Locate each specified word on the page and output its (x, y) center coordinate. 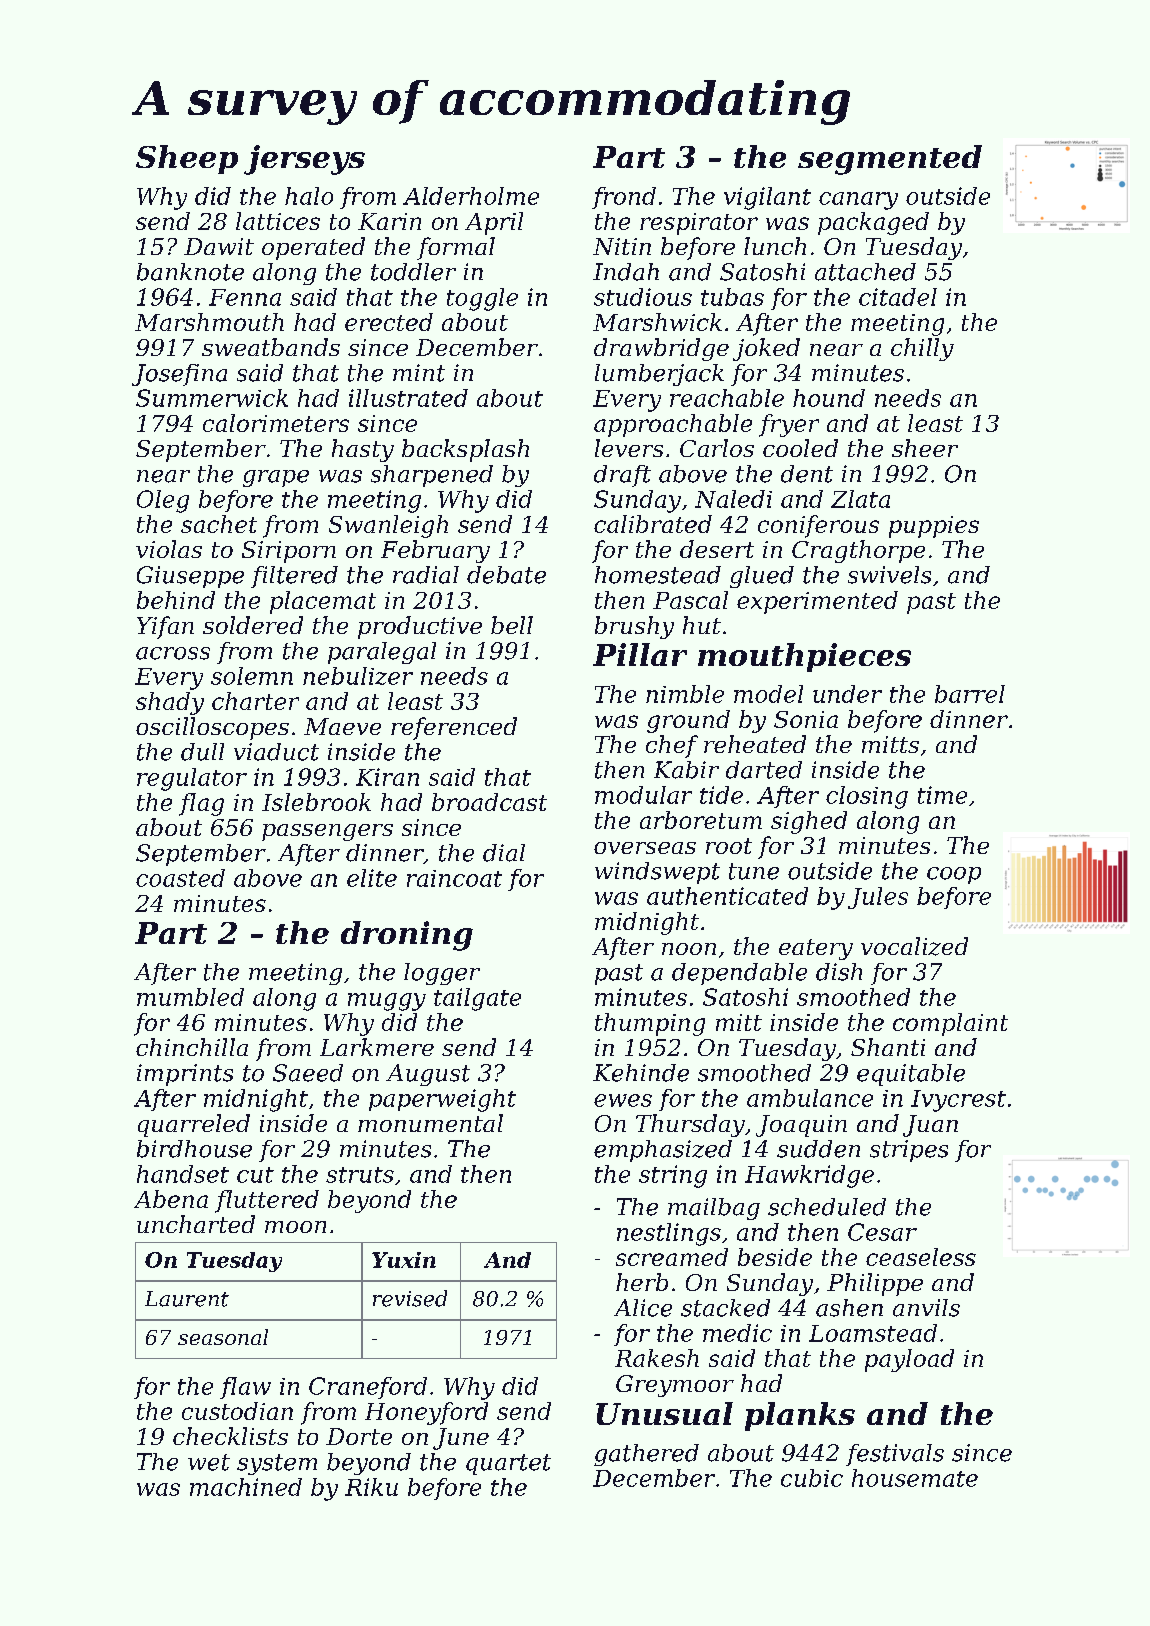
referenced (454, 728)
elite (372, 878)
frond (624, 198)
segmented (890, 160)
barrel (970, 694)
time (942, 795)
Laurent (187, 1299)
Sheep (187, 159)
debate (506, 575)
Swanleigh (388, 526)
